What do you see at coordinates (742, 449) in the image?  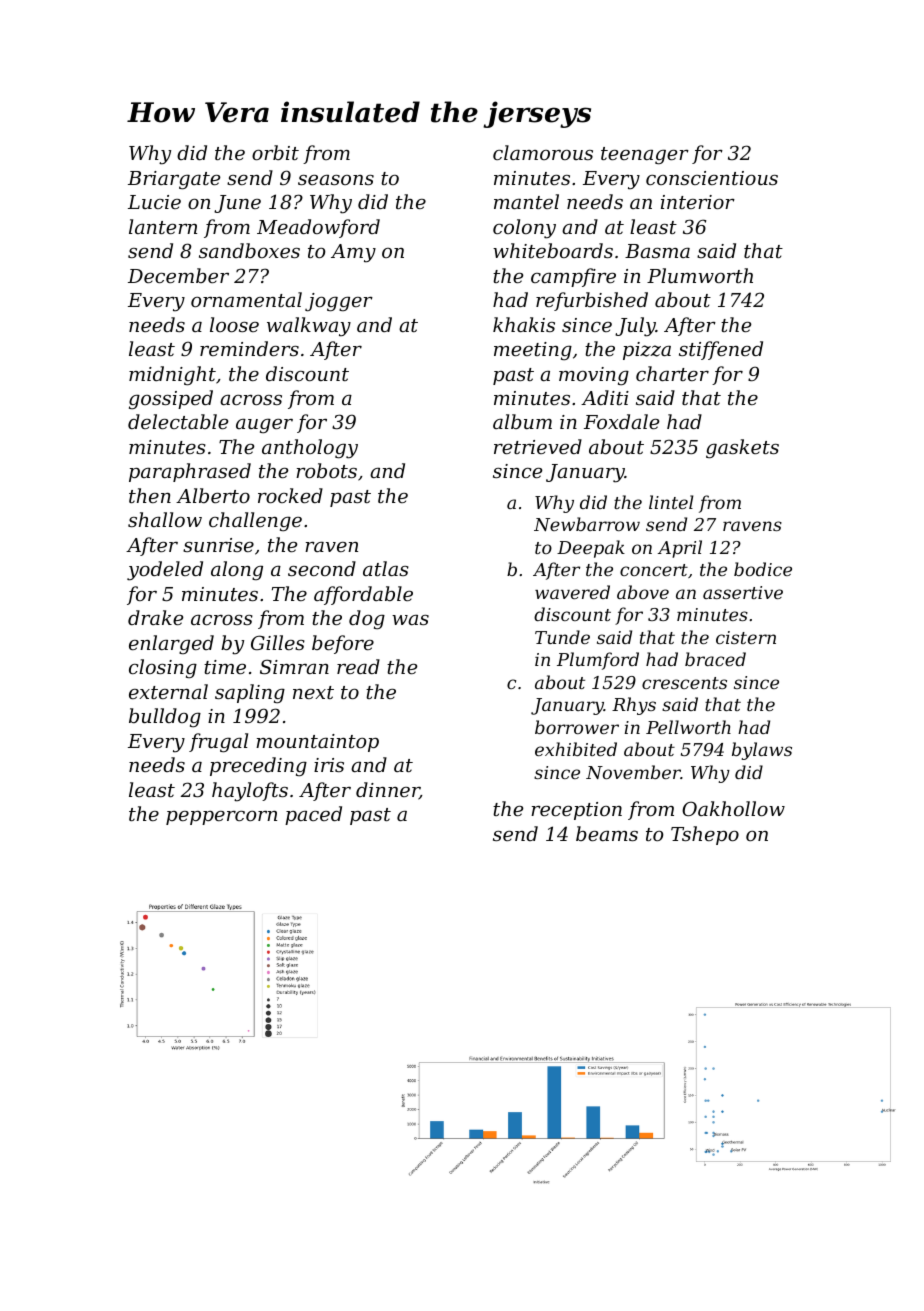 I see `gaskets` at bounding box center [742, 449].
